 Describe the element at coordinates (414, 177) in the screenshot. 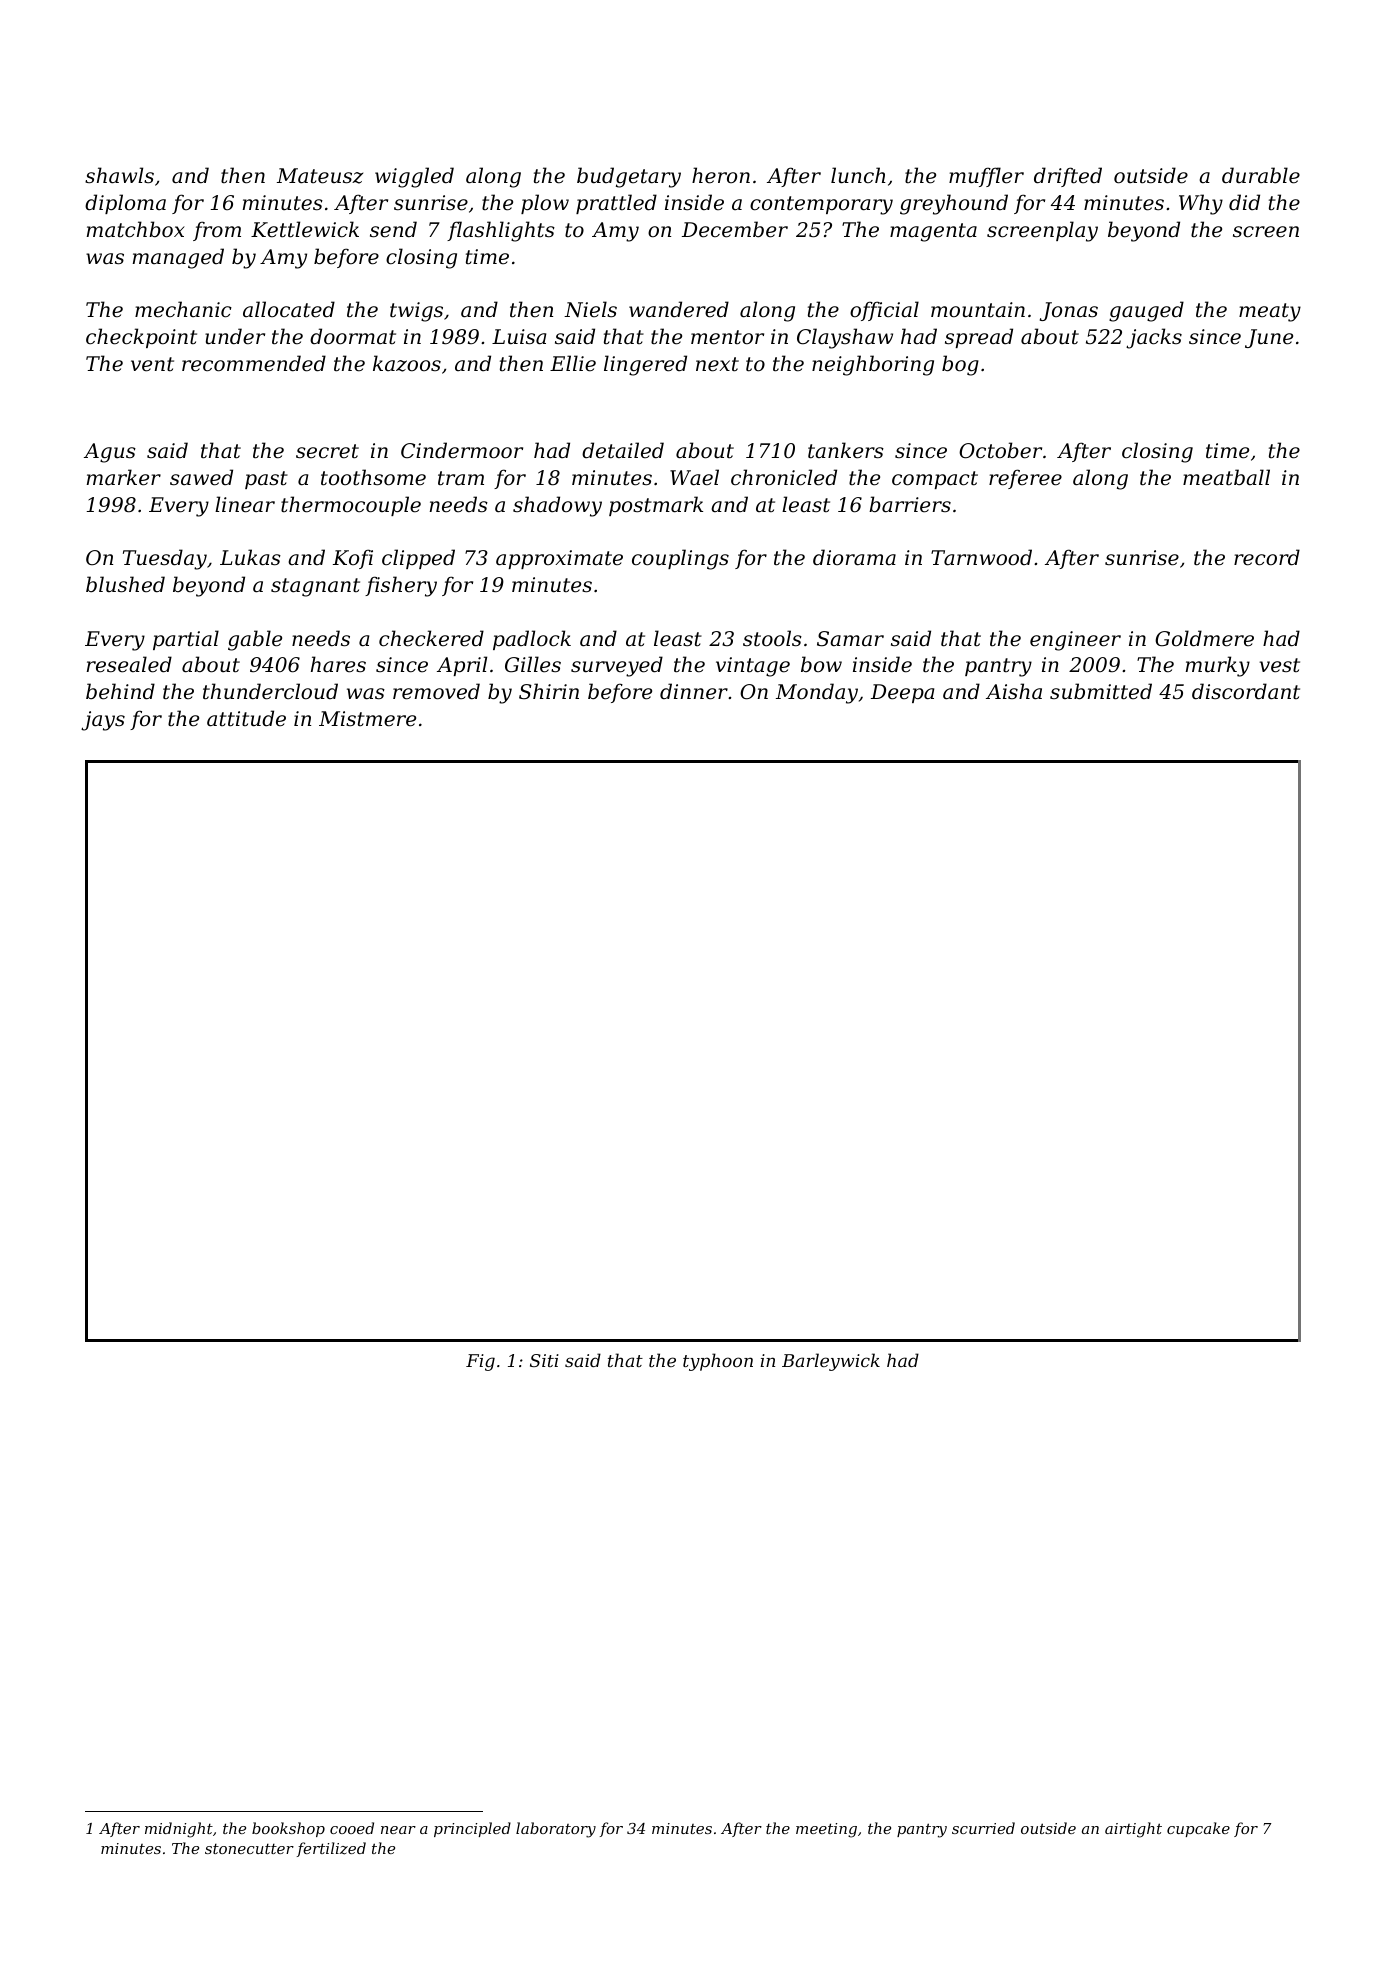

I see `wiggled` at that location.
